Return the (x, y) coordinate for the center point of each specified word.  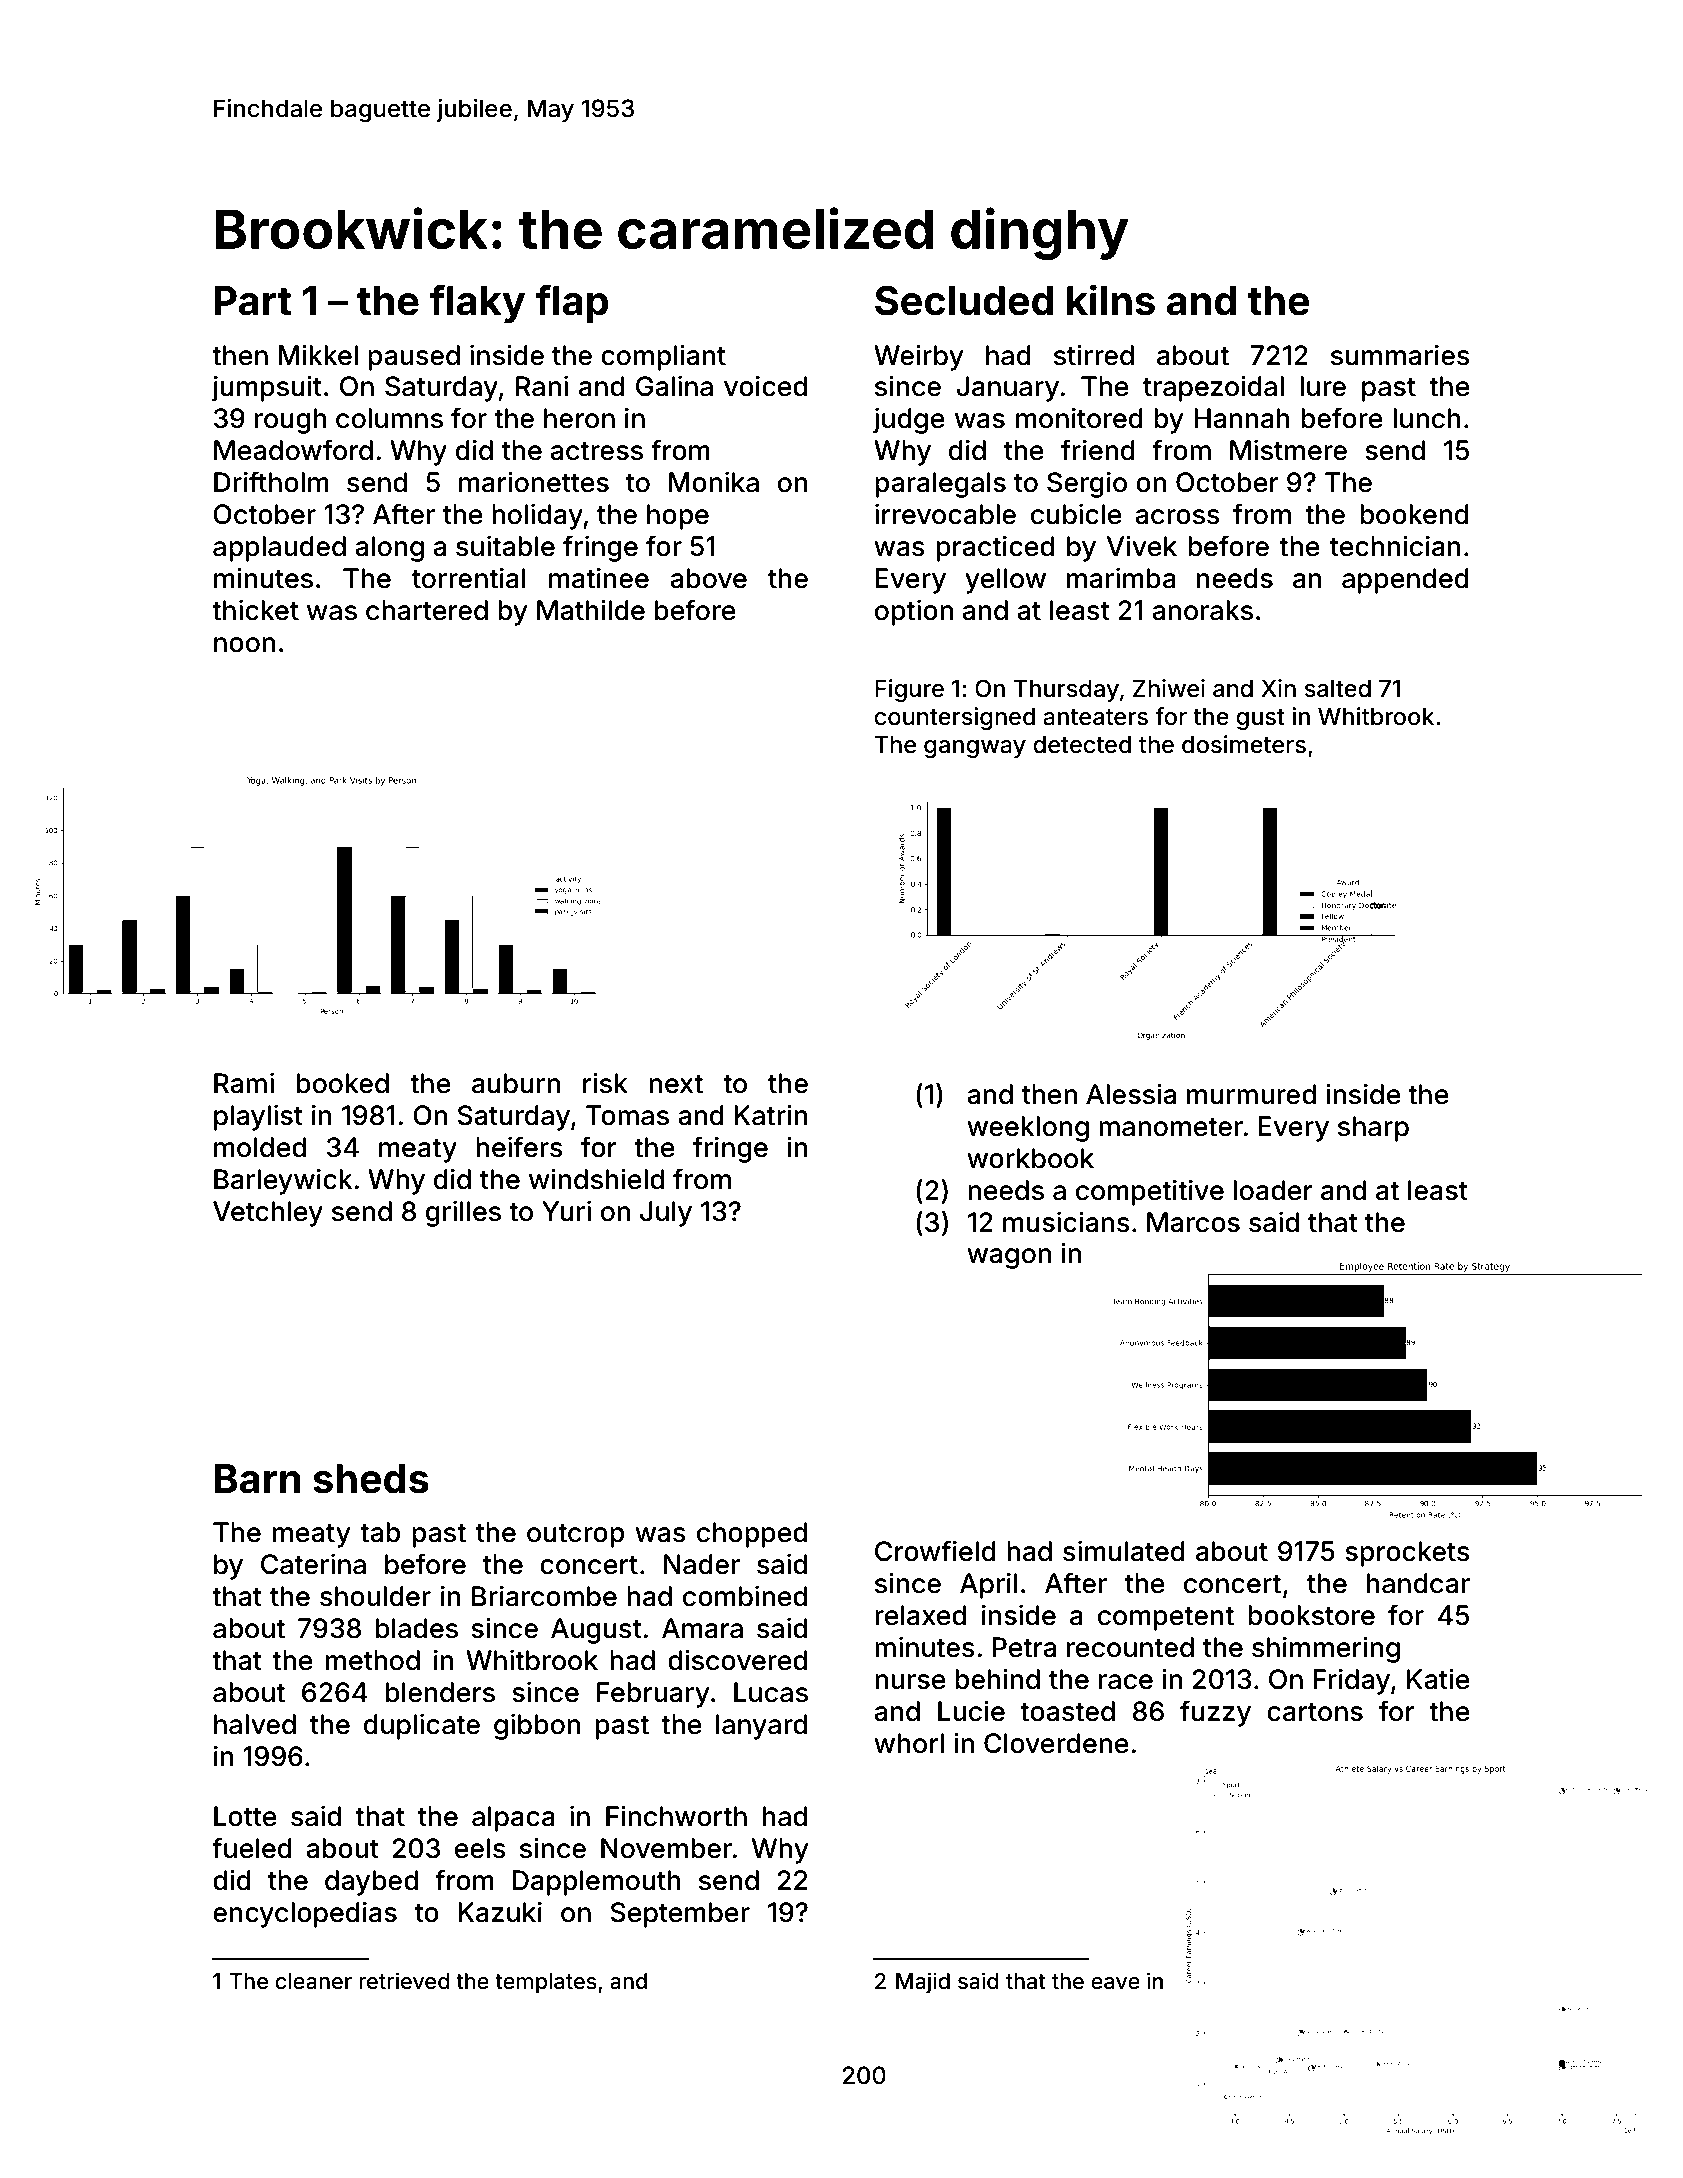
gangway (975, 749)
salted (1338, 689)
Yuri (566, 1211)
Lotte (245, 1816)
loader (1272, 1190)
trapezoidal (1213, 388)
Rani (542, 386)
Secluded (964, 300)
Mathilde (591, 610)
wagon (1009, 1258)
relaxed (920, 1615)
